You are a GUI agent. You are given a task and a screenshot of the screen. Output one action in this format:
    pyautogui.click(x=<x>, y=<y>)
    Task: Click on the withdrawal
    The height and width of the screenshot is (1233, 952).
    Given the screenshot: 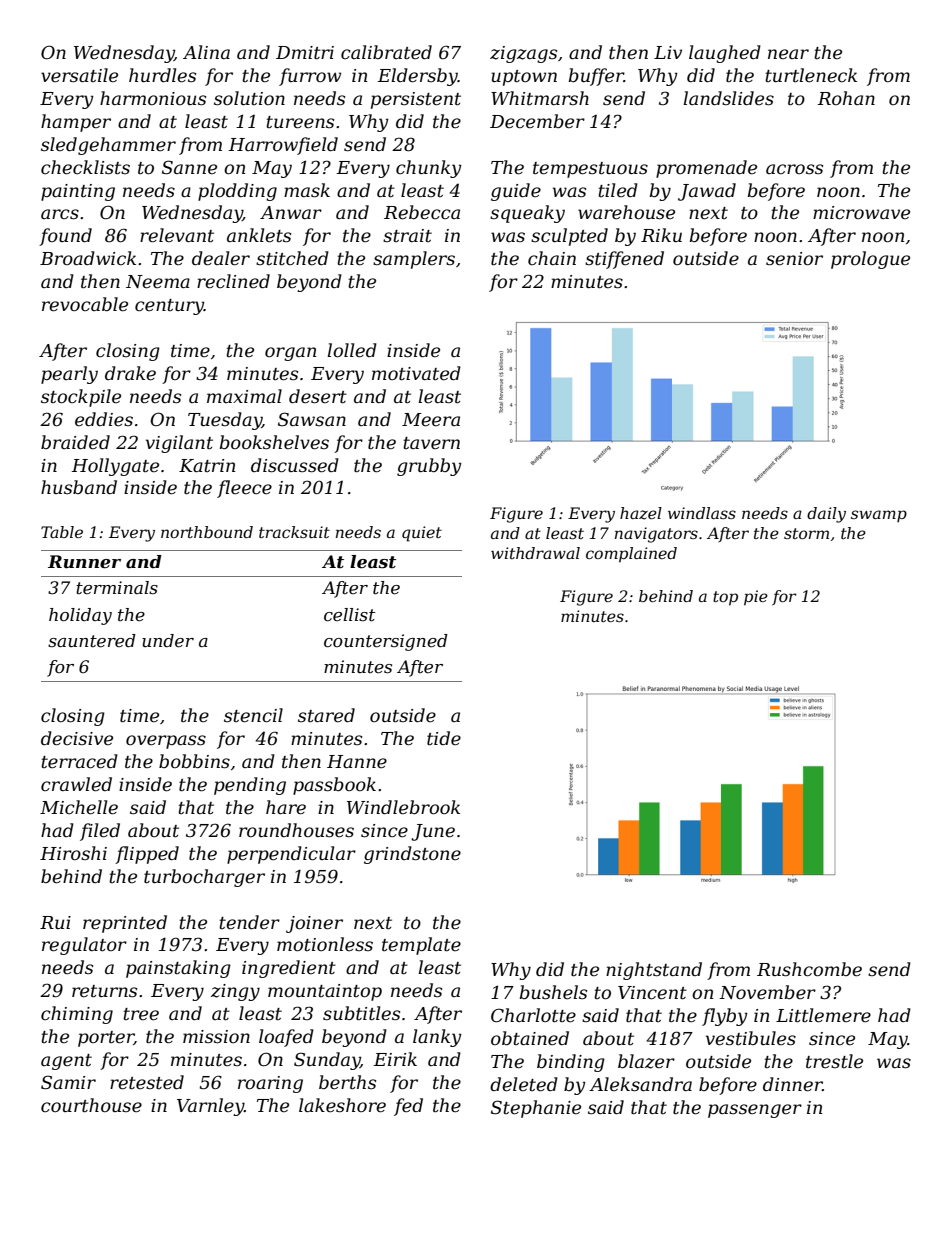 What is the action you would take?
    pyautogui.click(x=535, y=553)
